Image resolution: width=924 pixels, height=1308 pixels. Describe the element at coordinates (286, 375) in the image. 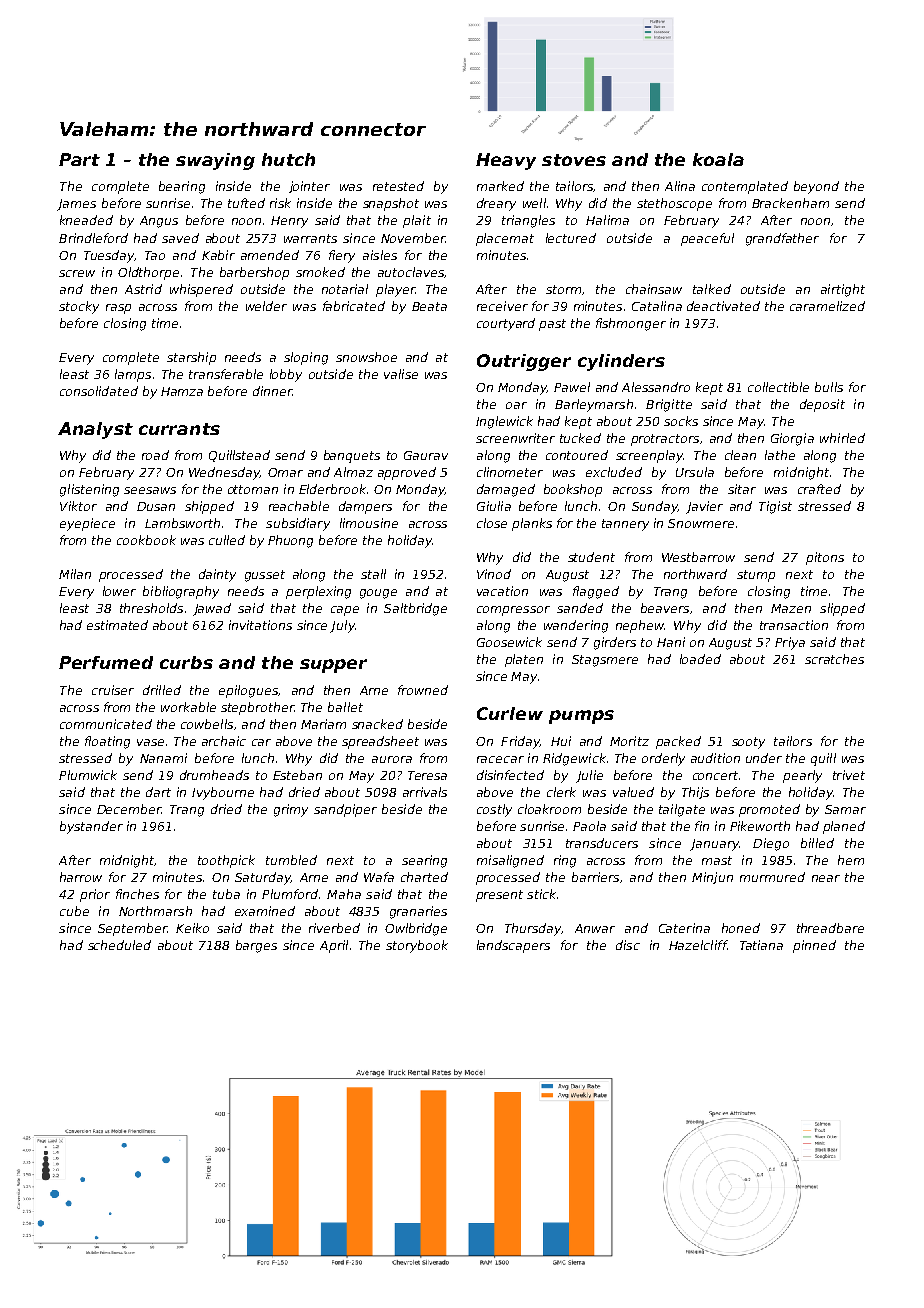

I see `lobby` at that location.
